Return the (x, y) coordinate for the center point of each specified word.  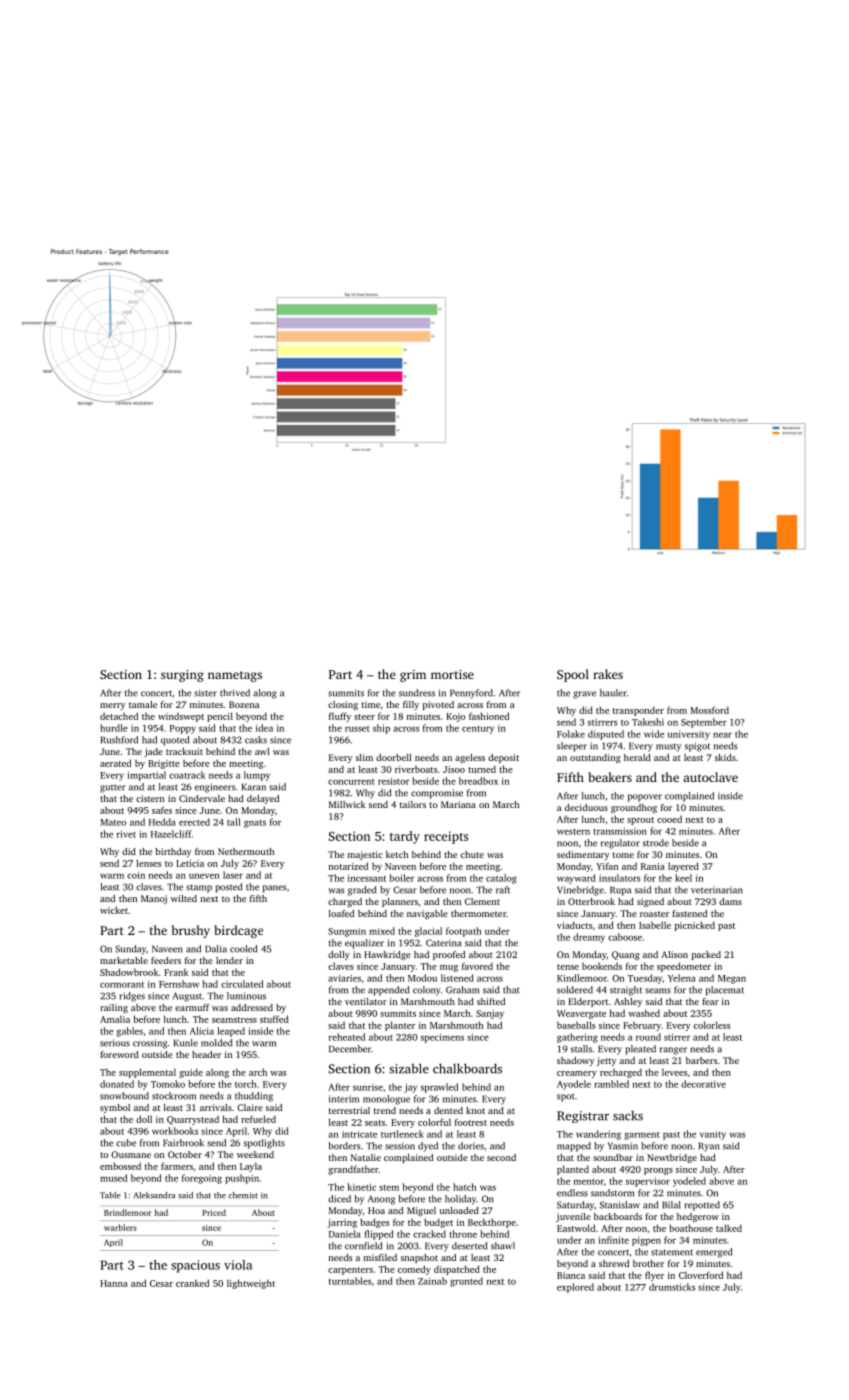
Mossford (709, 710)
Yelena (682, 978)
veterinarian (717, 890)
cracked (429, 1234)
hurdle (114, 728)
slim (364, 757)
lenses (148, 863)
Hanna (114, 1283)
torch (245, 1084)
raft (503, 890)
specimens (442, 1038)
